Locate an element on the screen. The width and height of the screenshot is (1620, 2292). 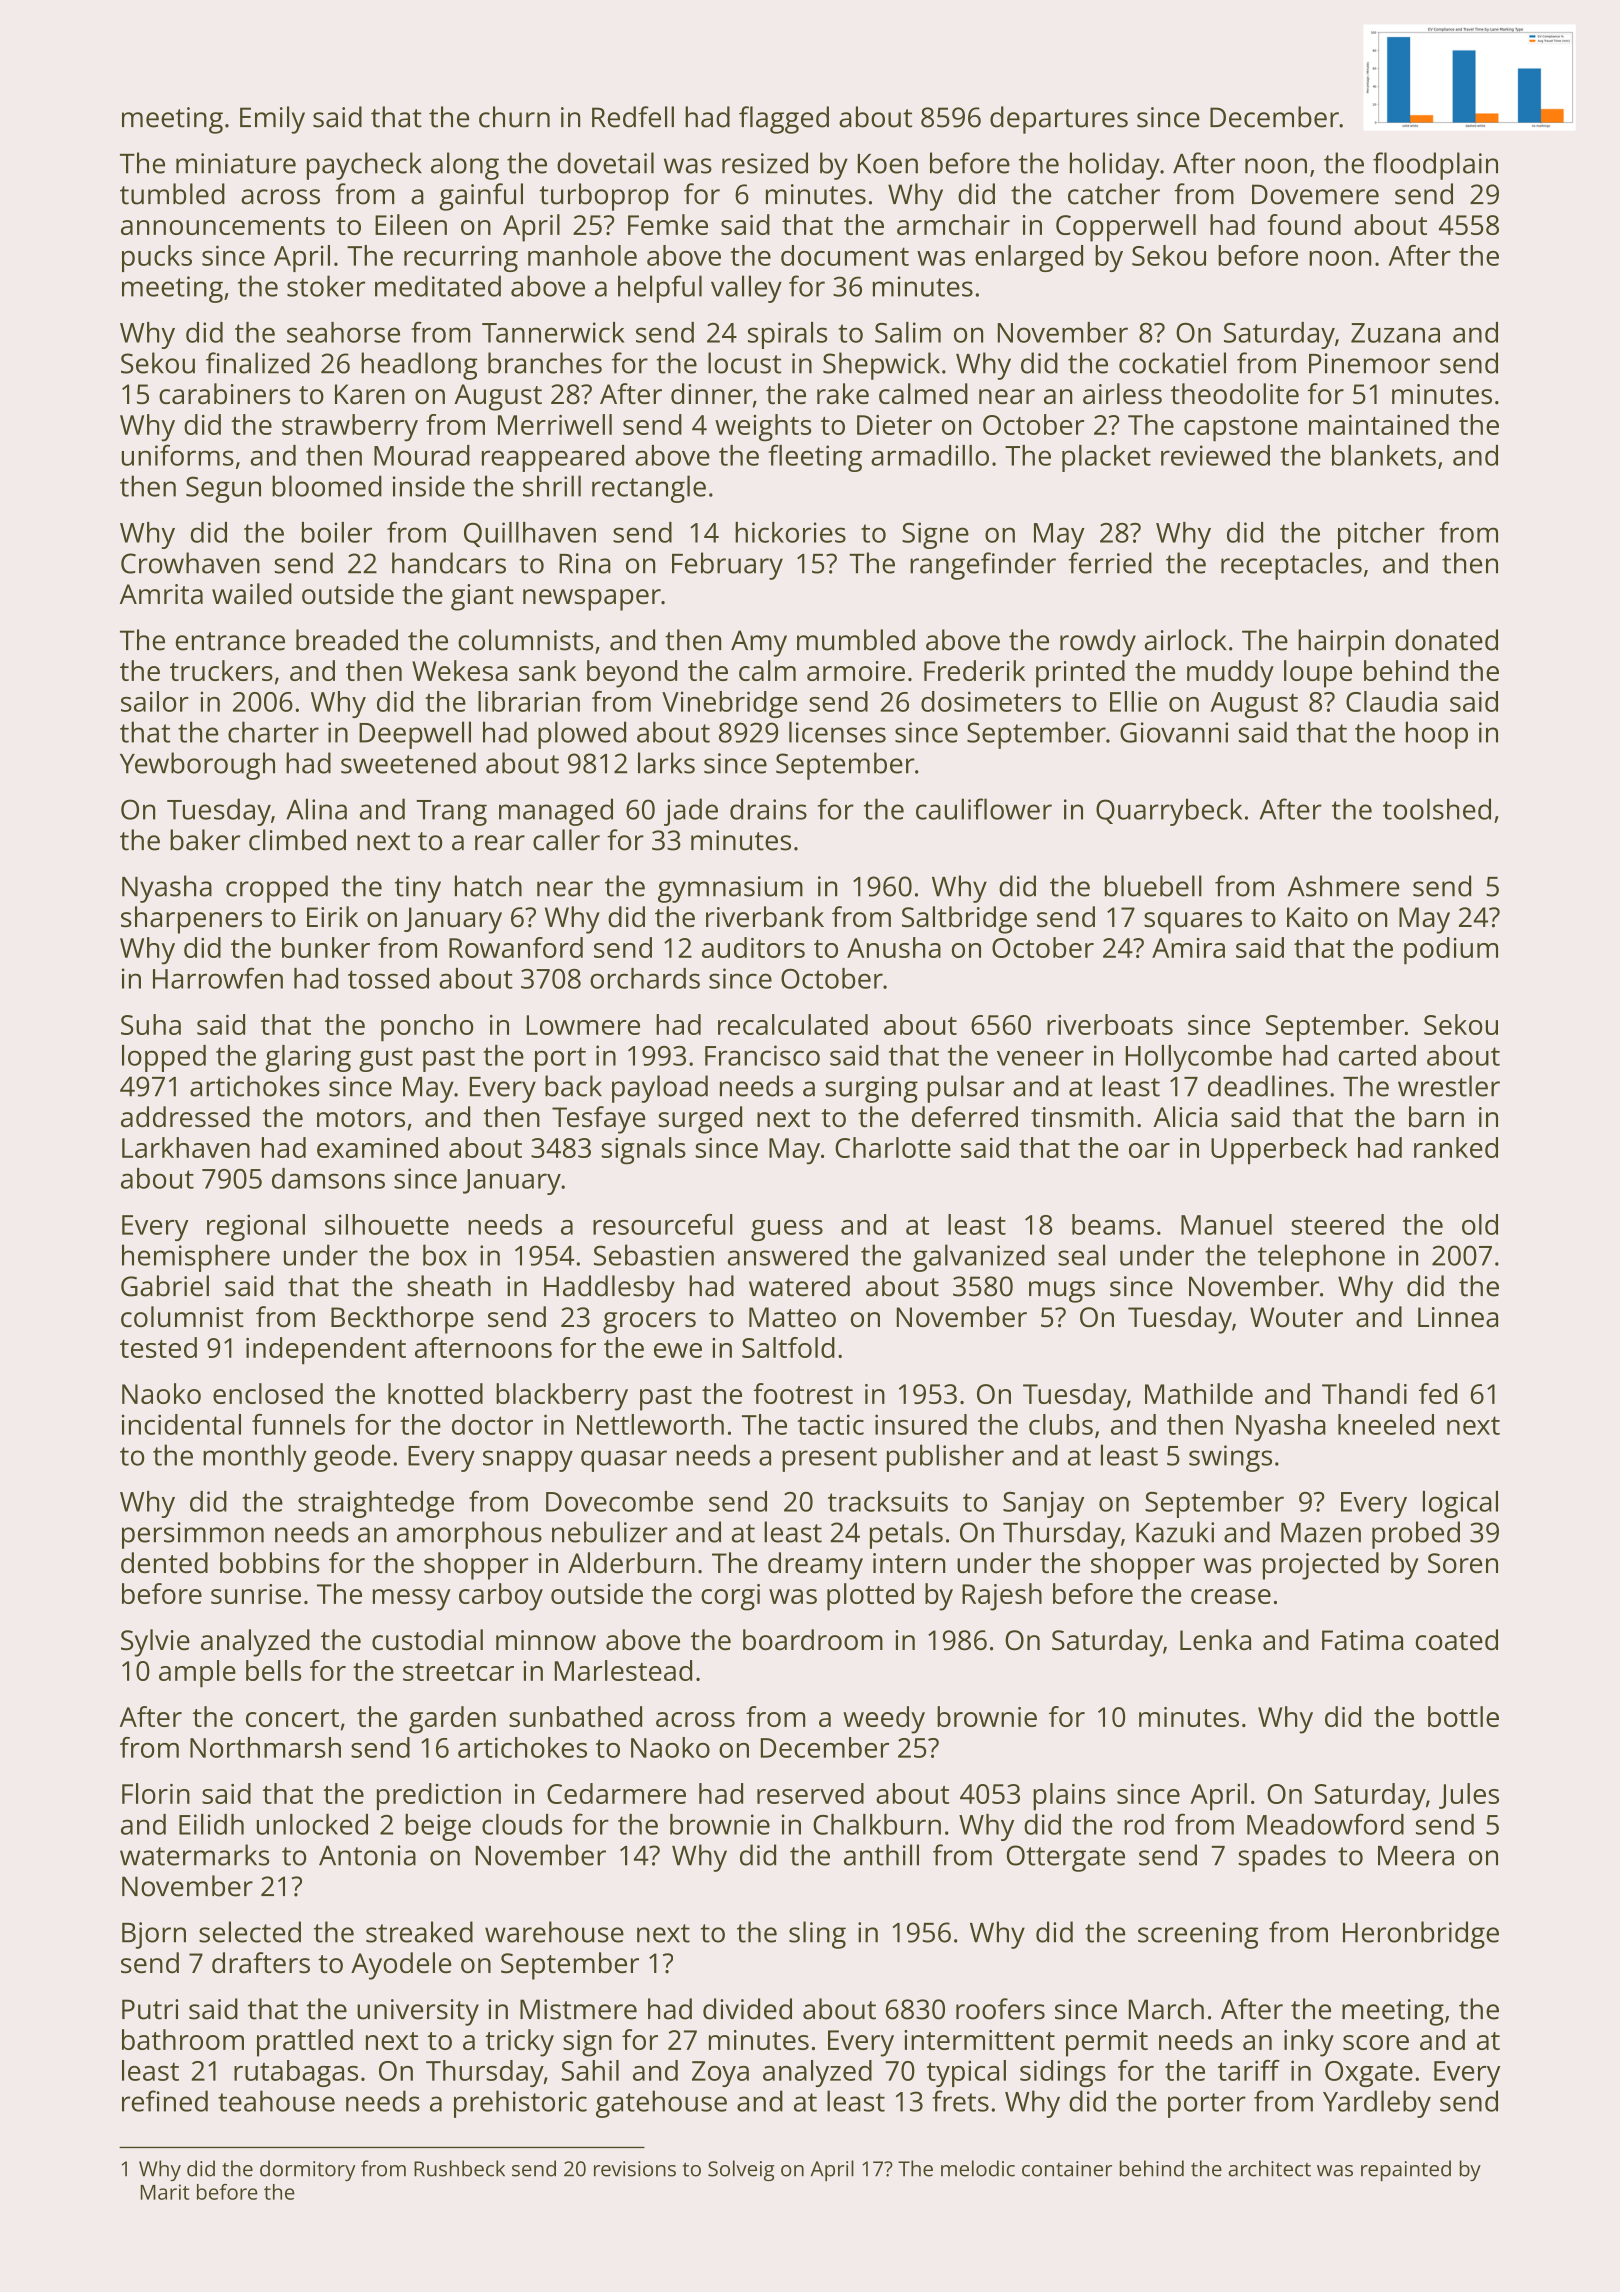
Mazen is located at coordinates (1321, 1533).
